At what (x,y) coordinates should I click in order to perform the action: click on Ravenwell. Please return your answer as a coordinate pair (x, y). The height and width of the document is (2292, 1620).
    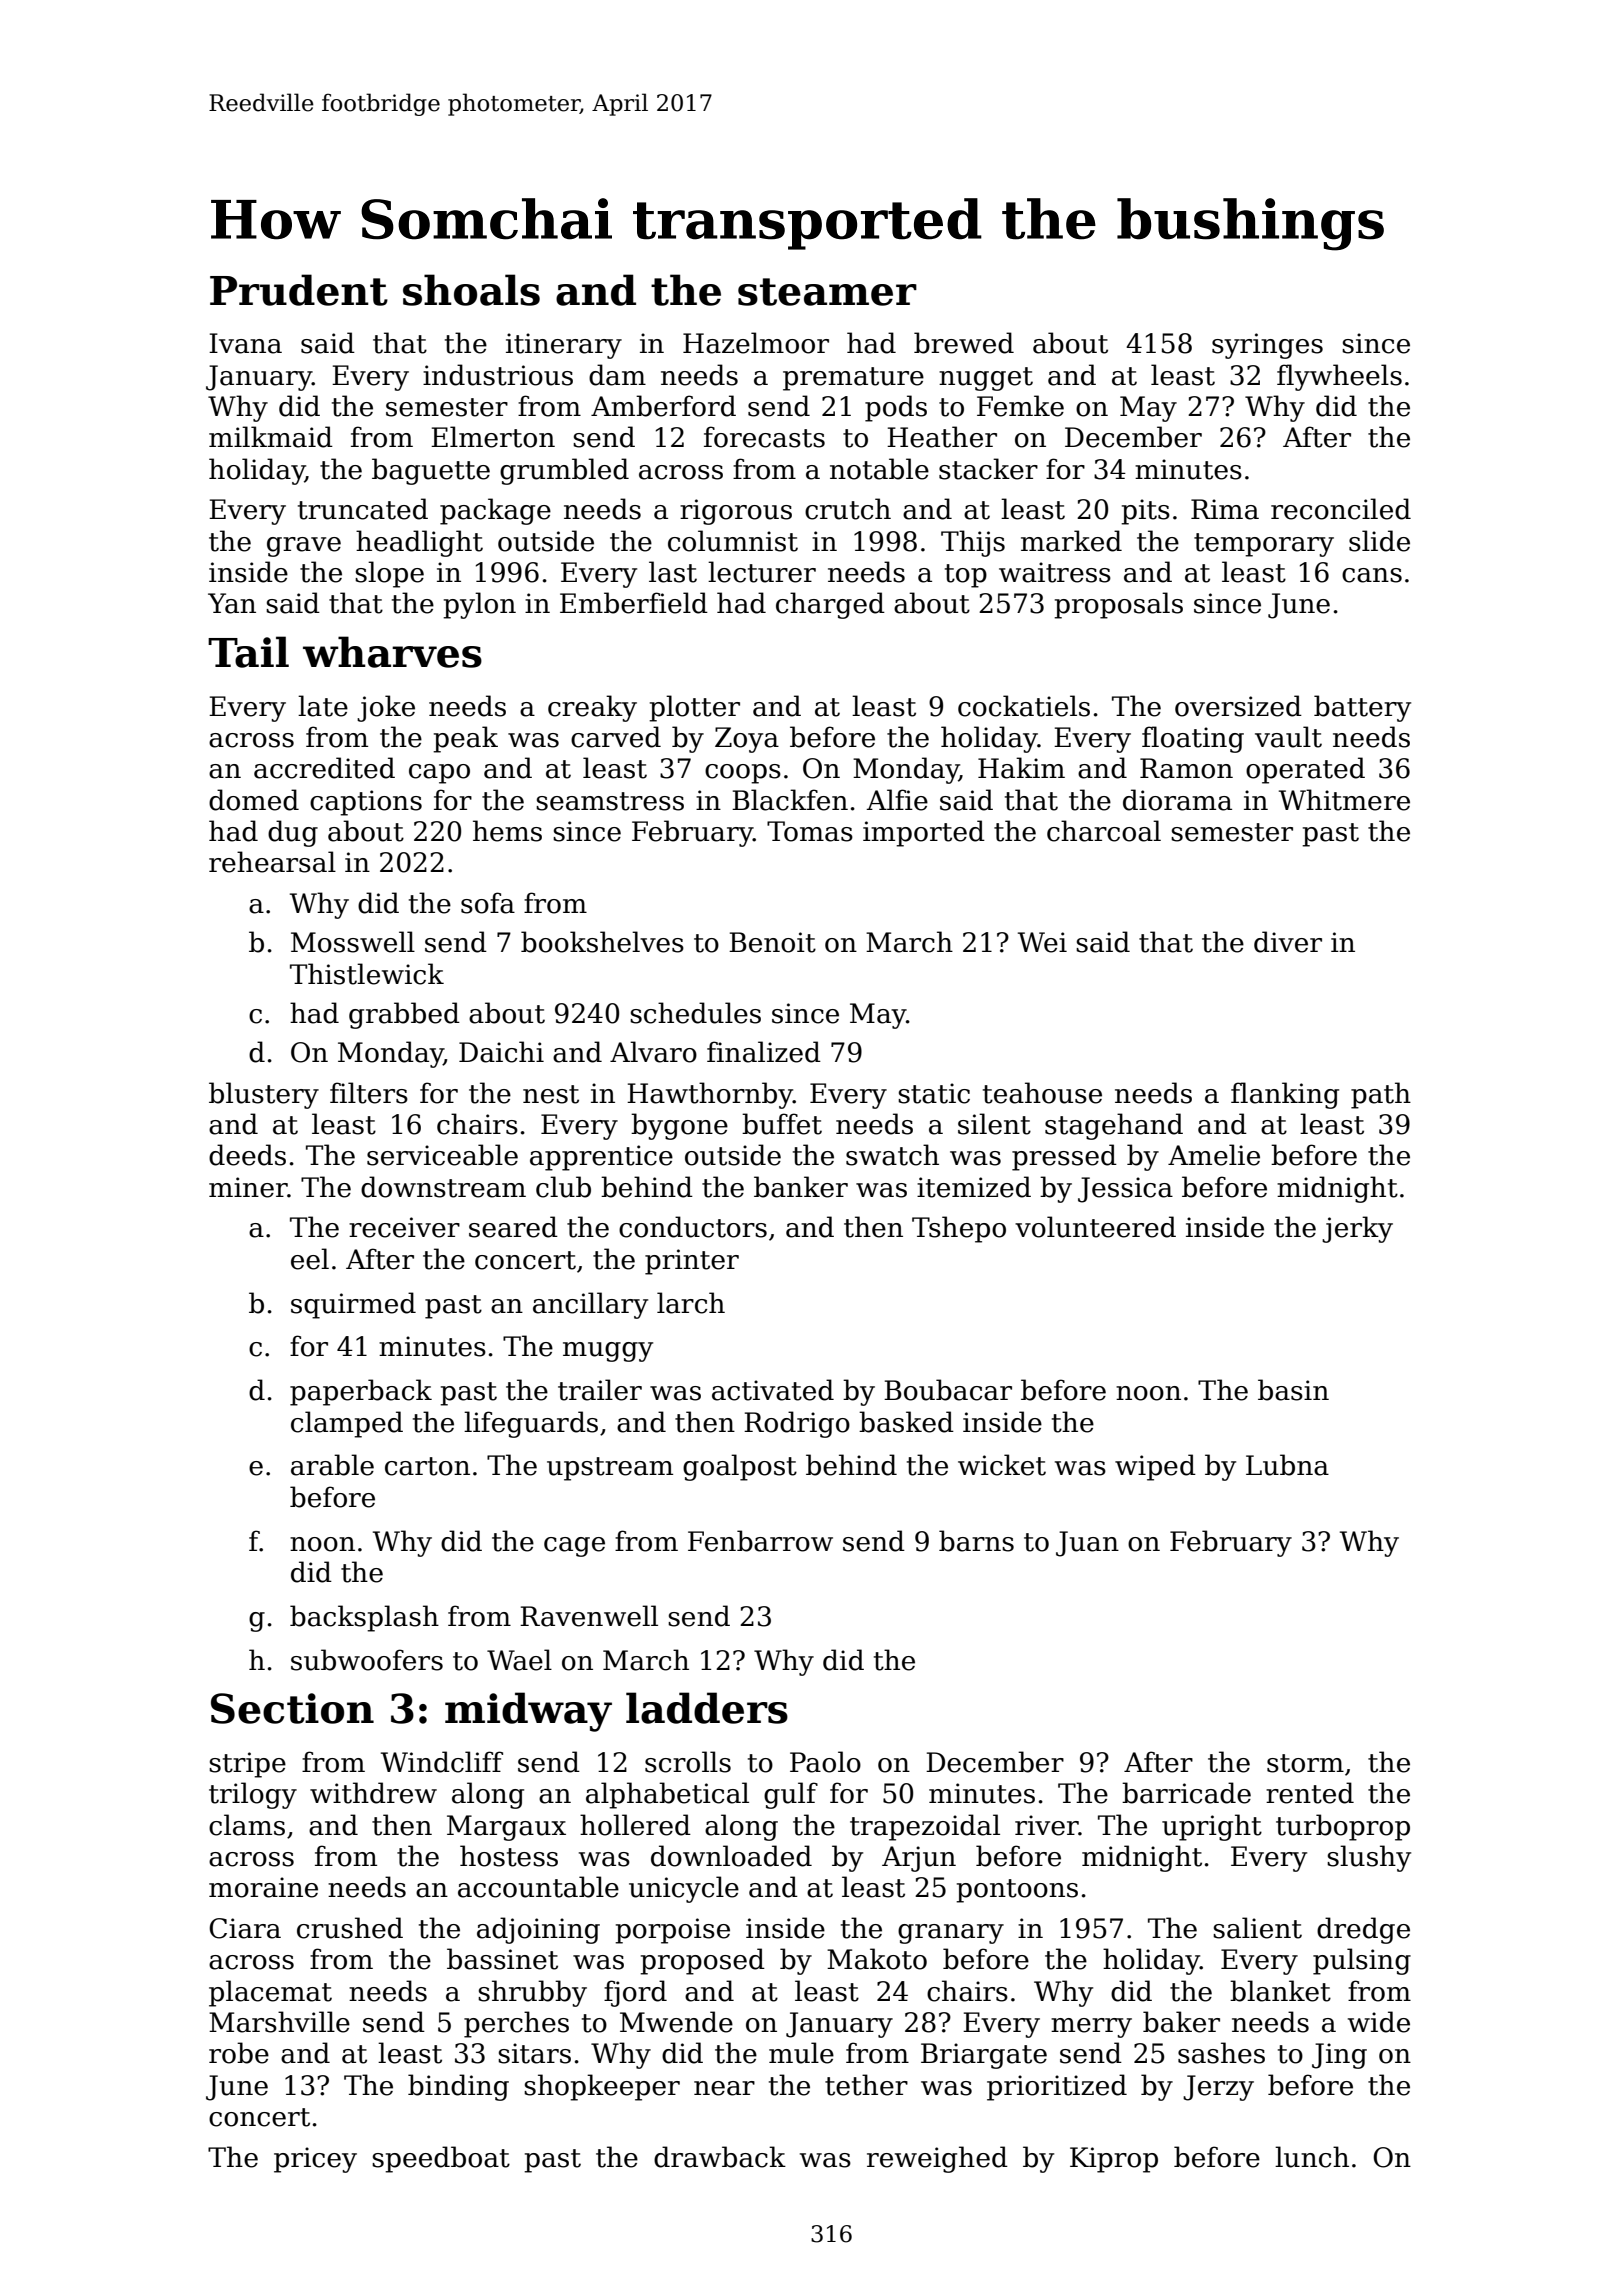
    Looking at the image, I should click on (589, 1616).
